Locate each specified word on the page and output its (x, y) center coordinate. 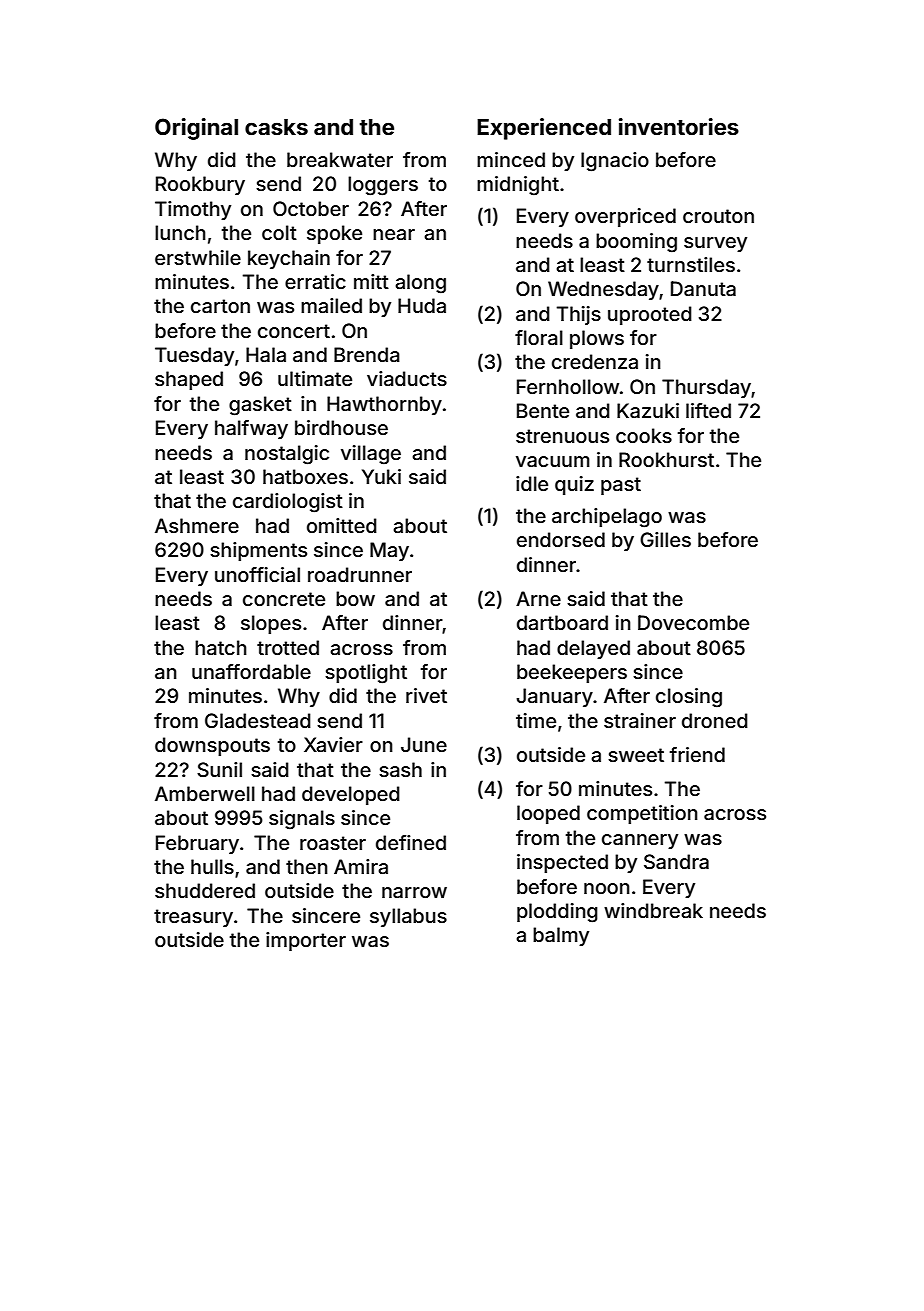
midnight (518, 186)
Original (196, 129)
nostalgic (287, 455)
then (307, 866)
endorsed (561, 539)
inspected (562, 863)
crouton (718, 216)
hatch (221, 647)
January (555, 697)
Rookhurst (666, 459)
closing (689, 698)
